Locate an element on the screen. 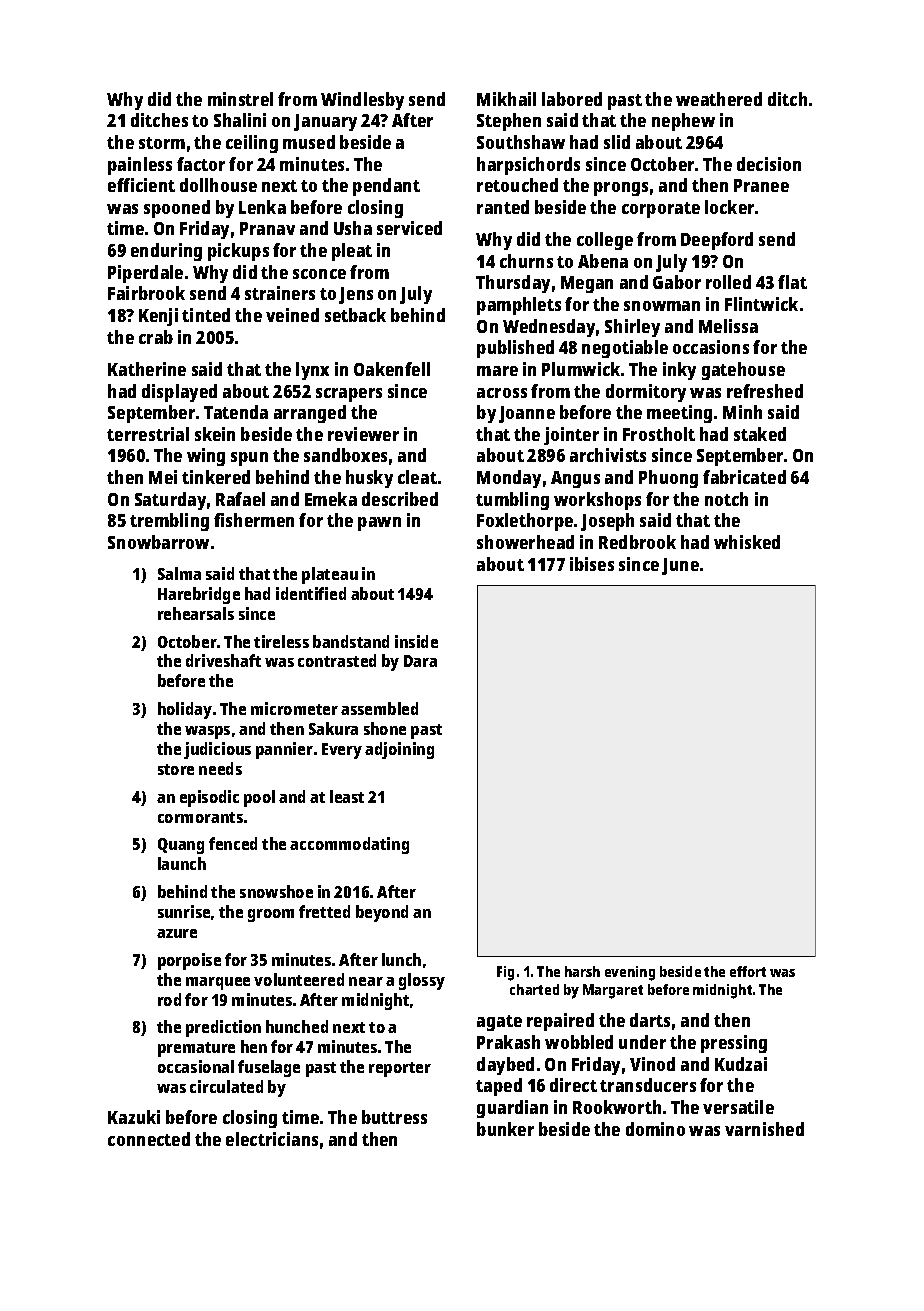 The width and height of the screenshot is (924, 1311). rod is located at coordinates (169, 999).
